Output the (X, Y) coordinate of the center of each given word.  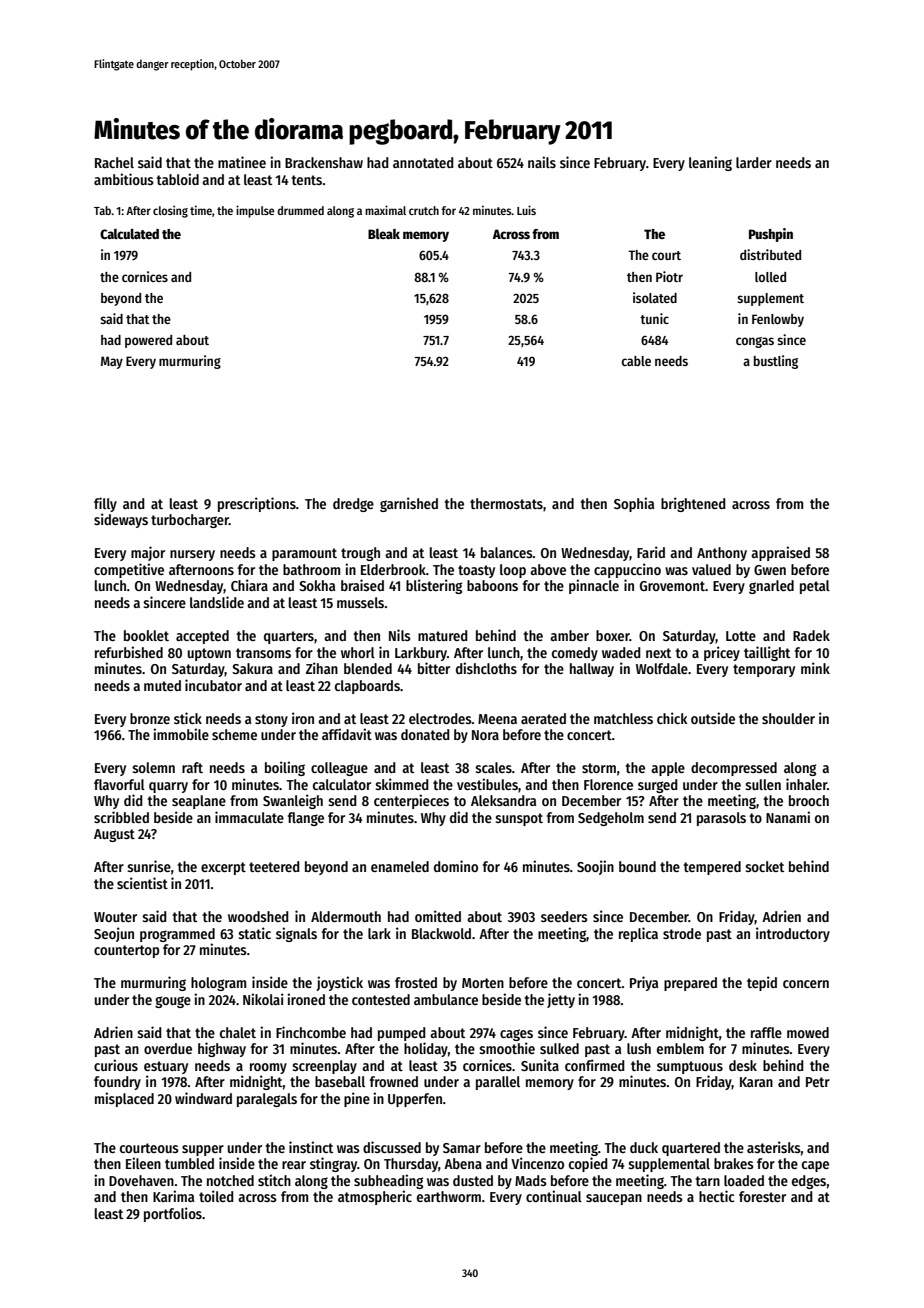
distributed (770, 254)
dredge (353, 505)
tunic (654, 318)
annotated (423, 162)
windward (203, 1098)
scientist (142, 883)
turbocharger (190, 521)
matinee (242, 162)
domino (456, 866)
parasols (721, 819)
